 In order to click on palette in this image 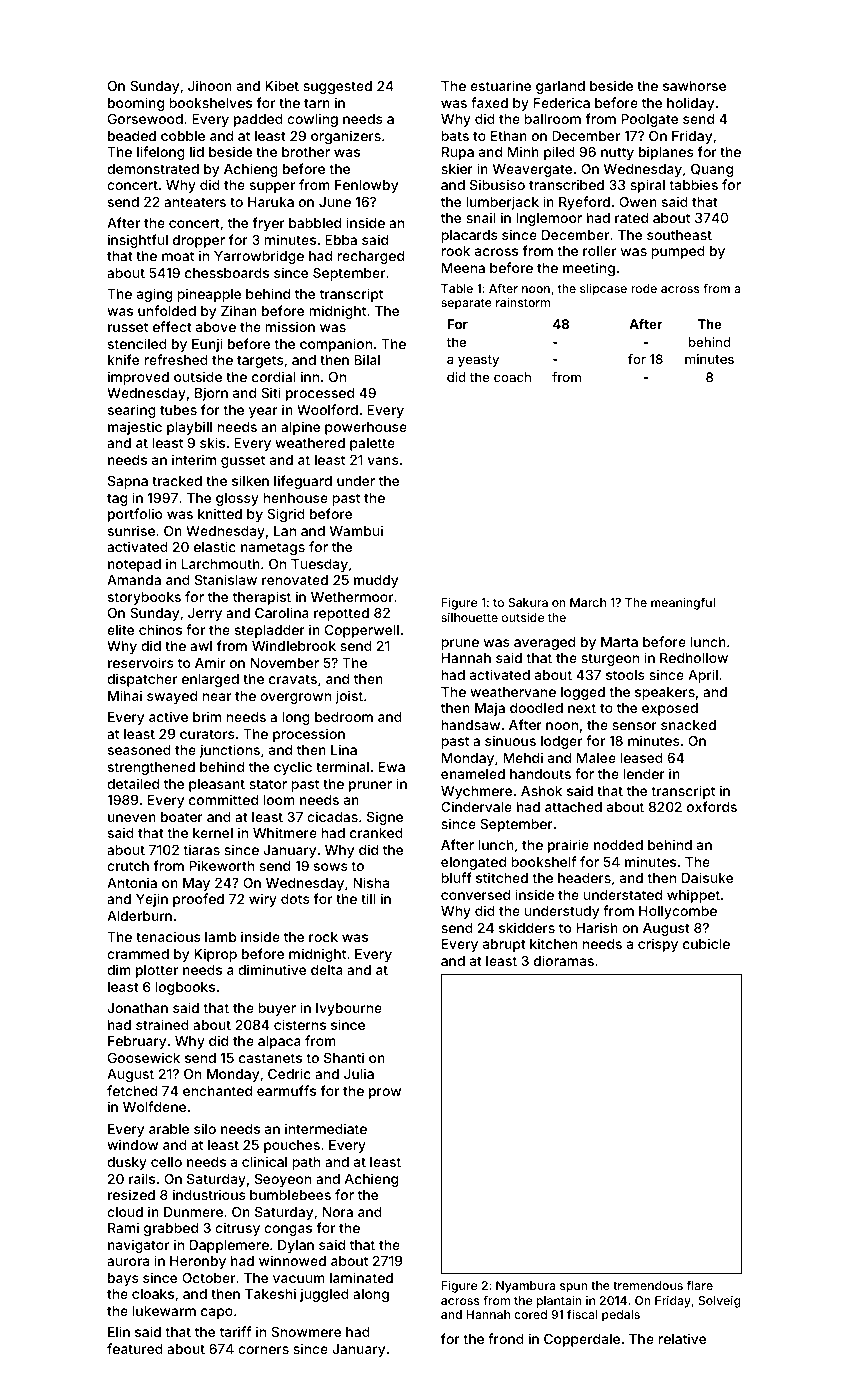, I will do `click(372, 444)`.
